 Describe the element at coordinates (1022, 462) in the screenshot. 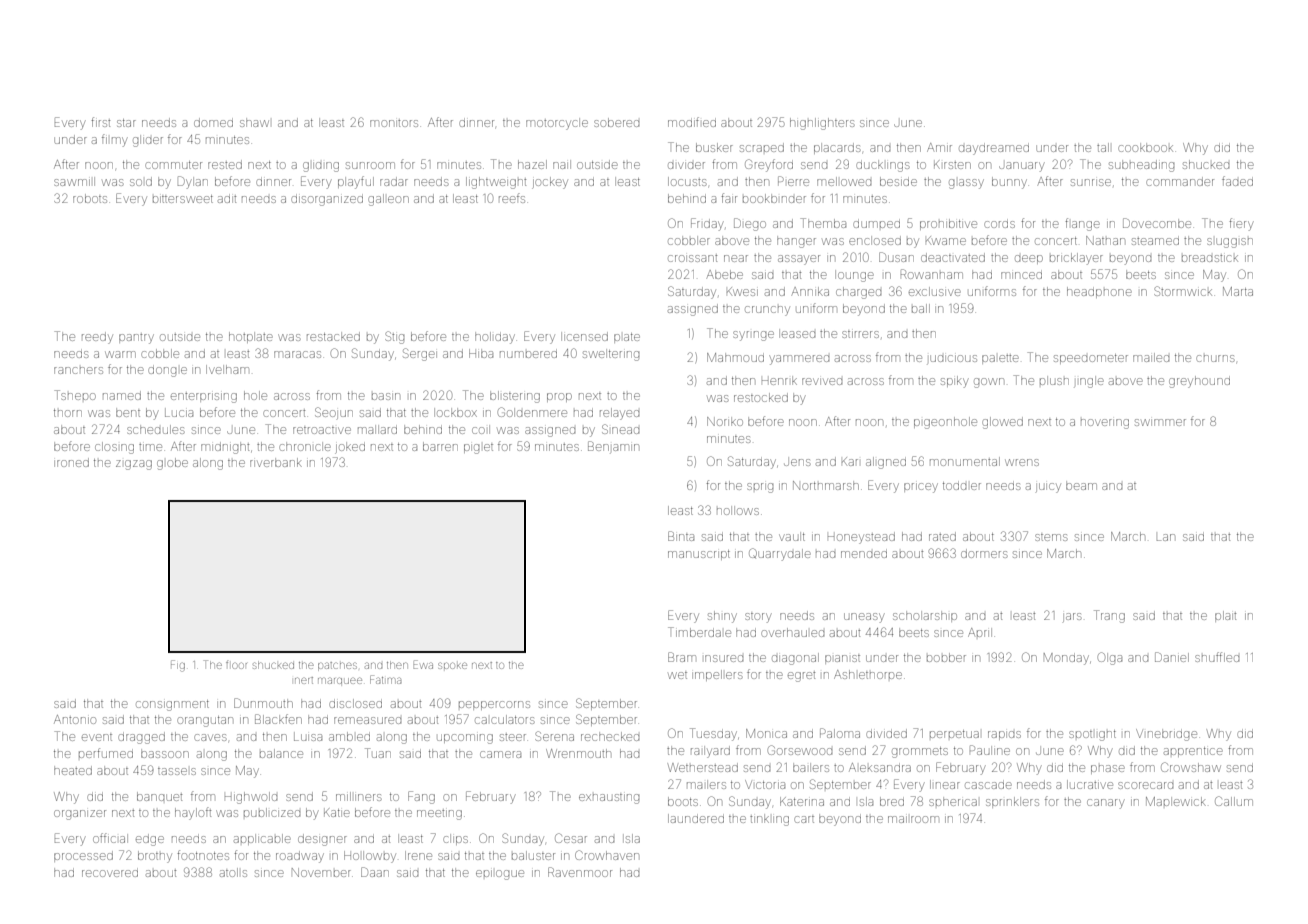

I see `wrens` at that location.
